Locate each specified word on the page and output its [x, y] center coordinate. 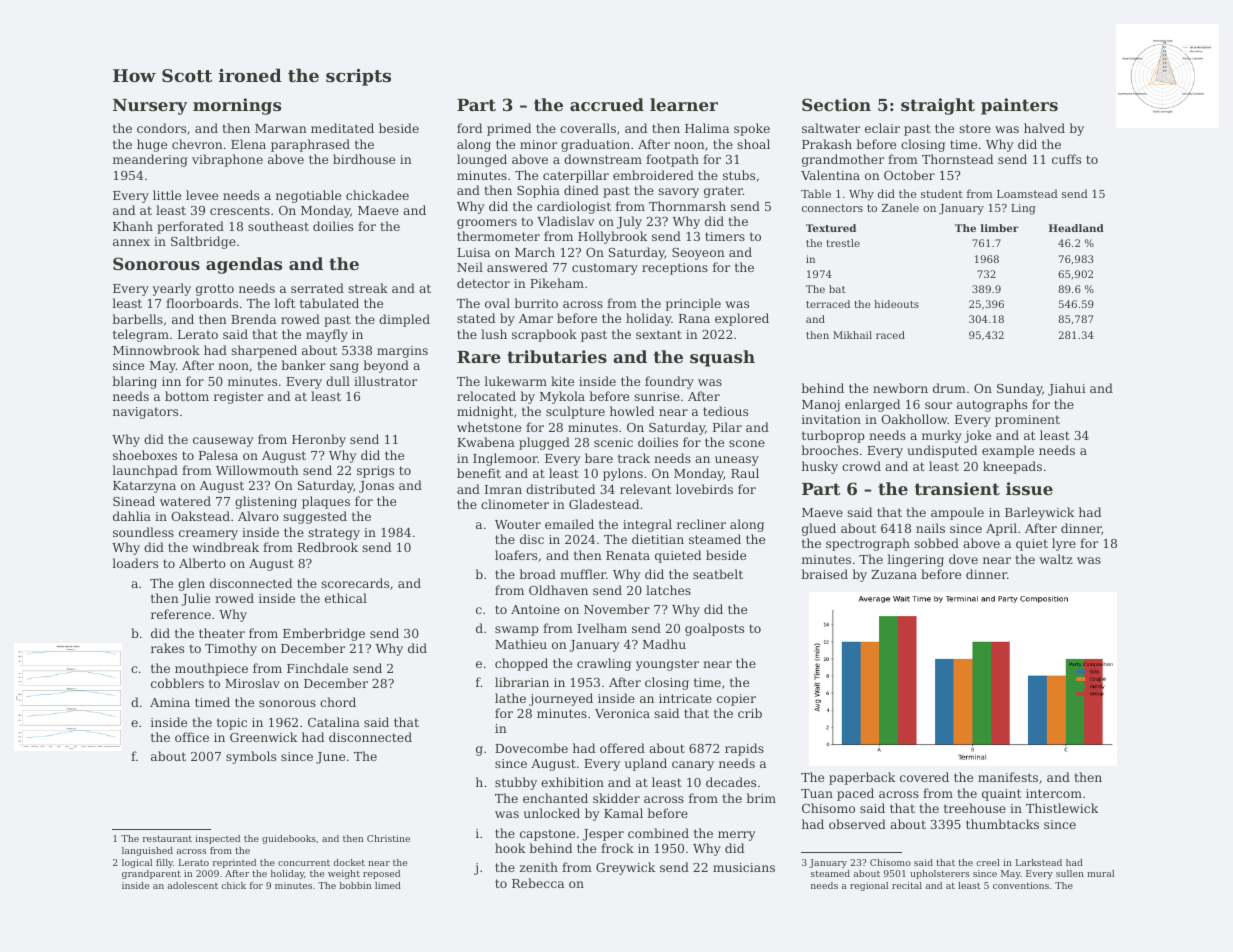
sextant [659, 334]
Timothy [231, 649]
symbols [251, 757]
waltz [1056, 559]
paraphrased [310, 145]
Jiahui [1067, 389]
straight [938, 106]
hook [510, 848]
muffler [583, 574]
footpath [672, 160]
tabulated [329, 303]
